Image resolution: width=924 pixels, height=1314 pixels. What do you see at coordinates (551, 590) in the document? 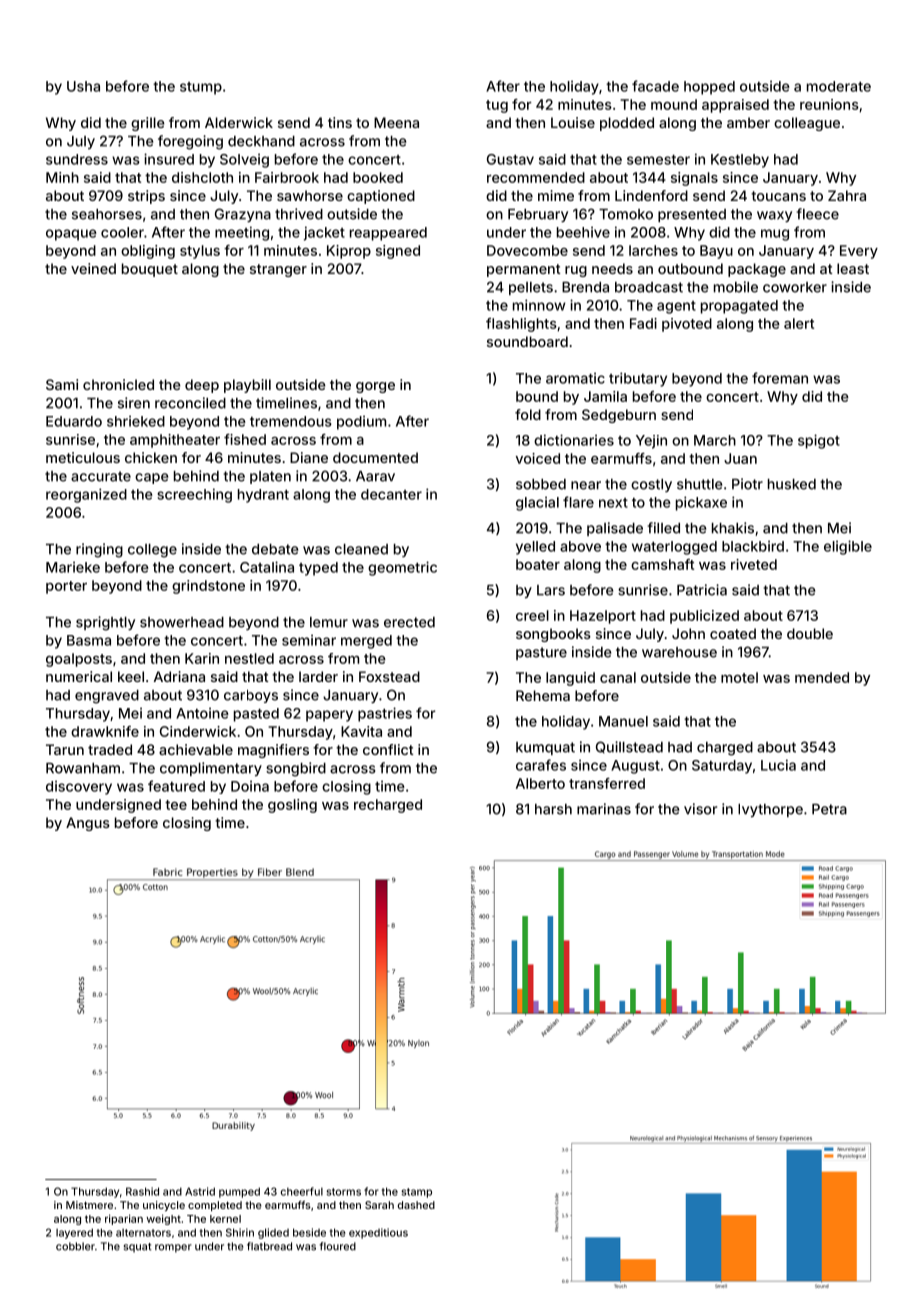
I see `Lars` at bounding box center [551, 590].
